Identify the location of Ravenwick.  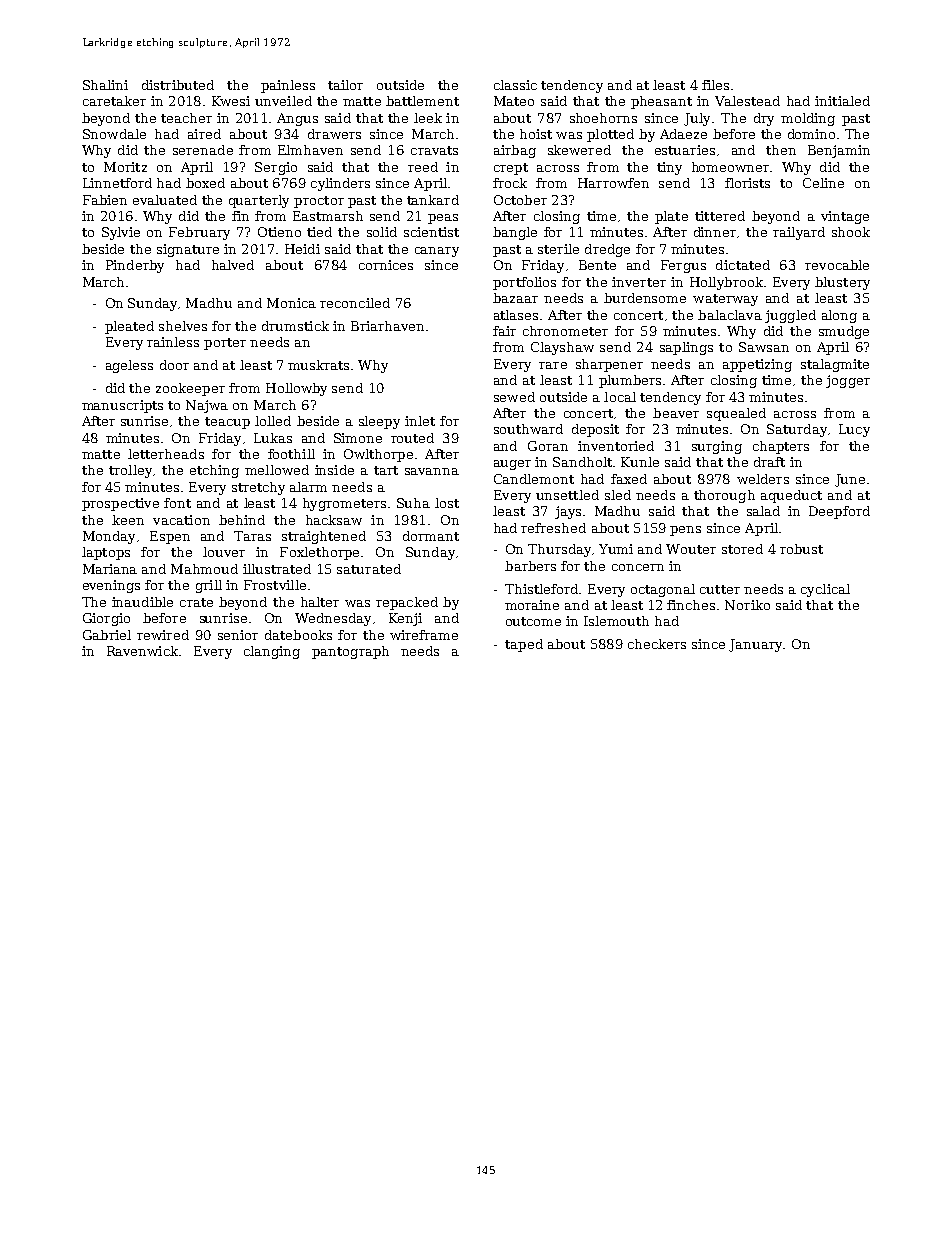
(142, 651).
